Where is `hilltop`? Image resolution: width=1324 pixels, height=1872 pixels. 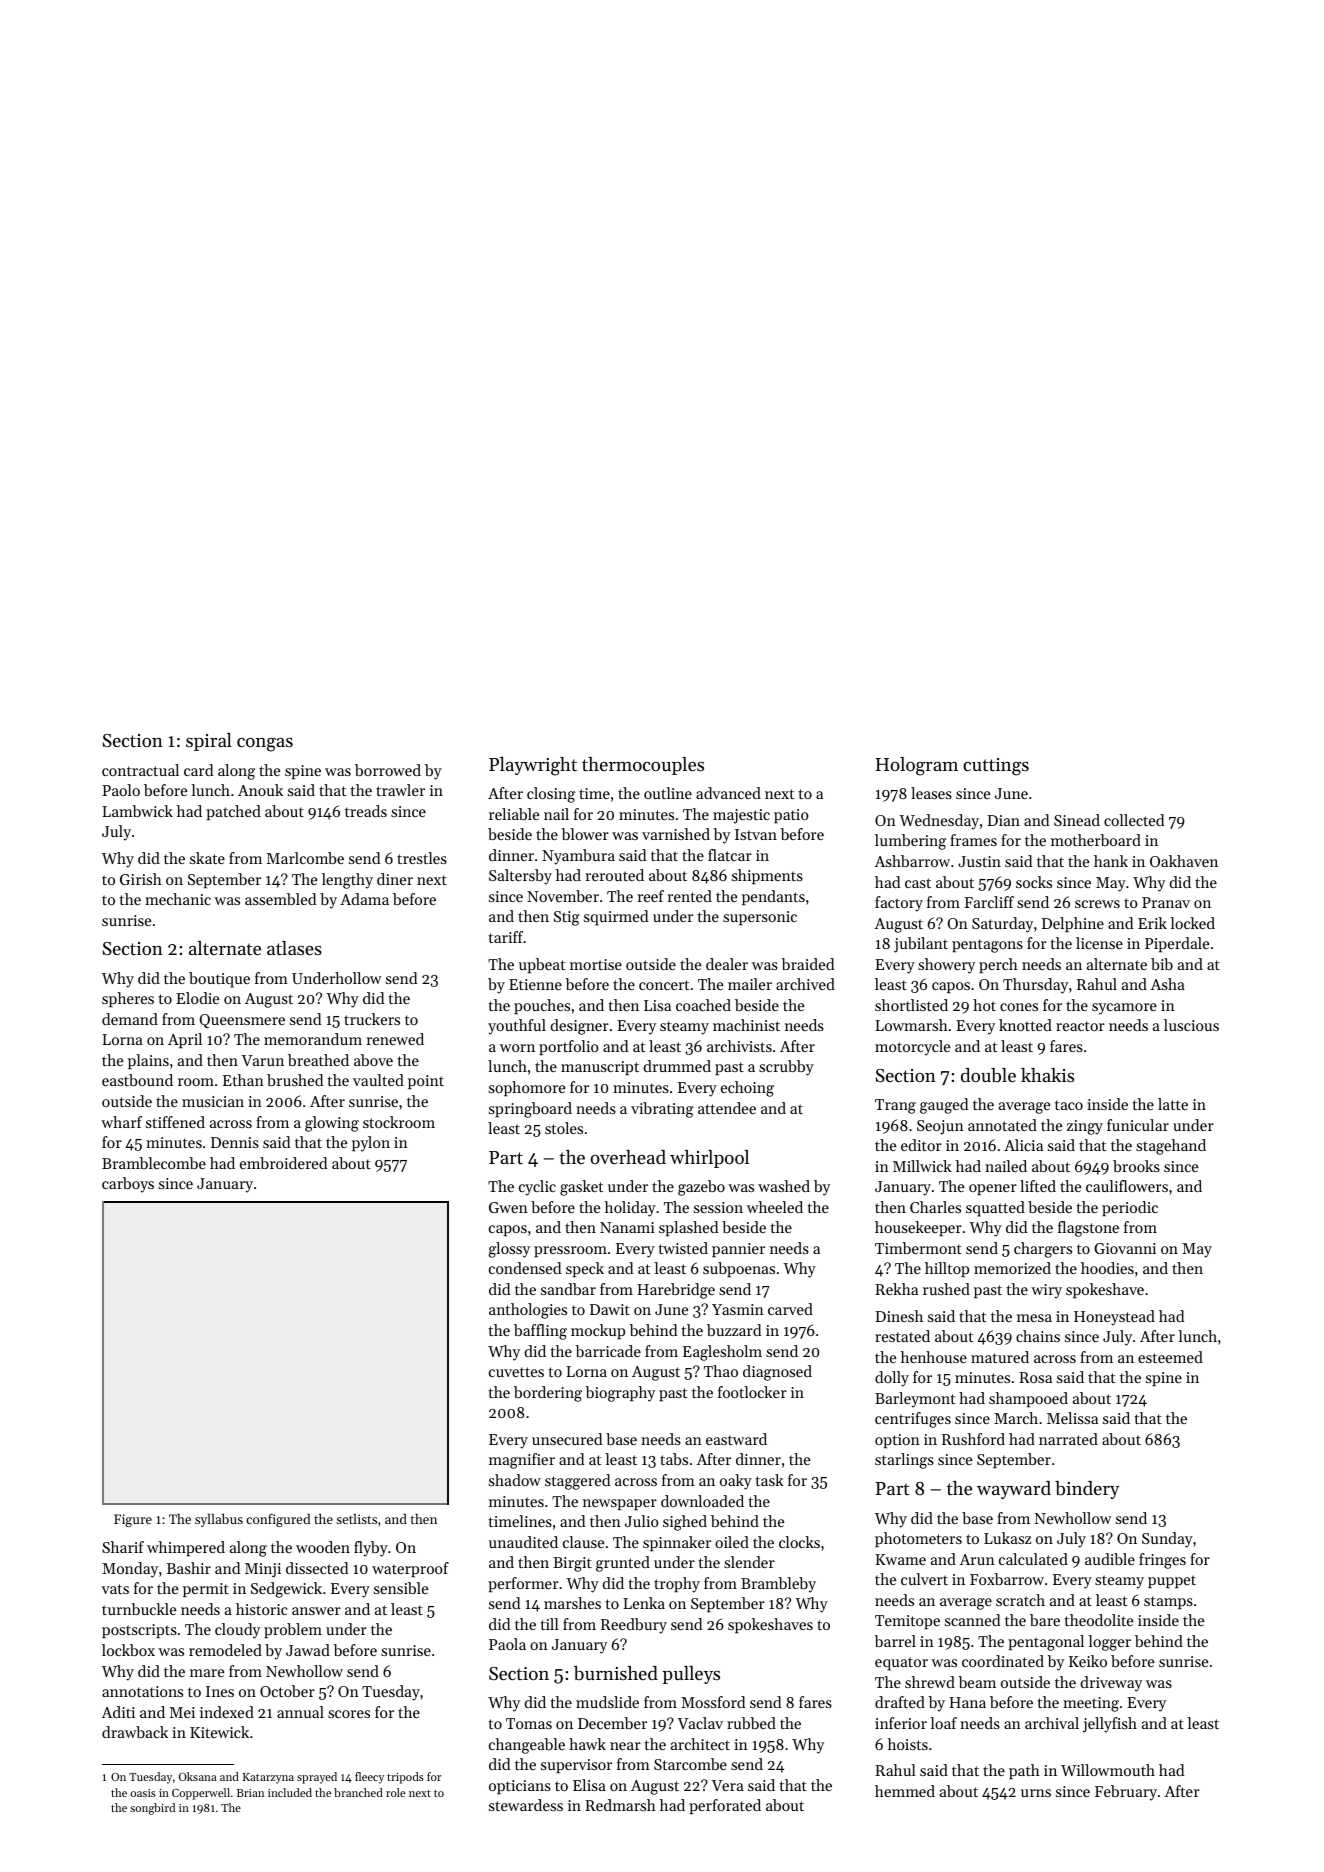 hilltop is located at coordinates (947, 1269).
